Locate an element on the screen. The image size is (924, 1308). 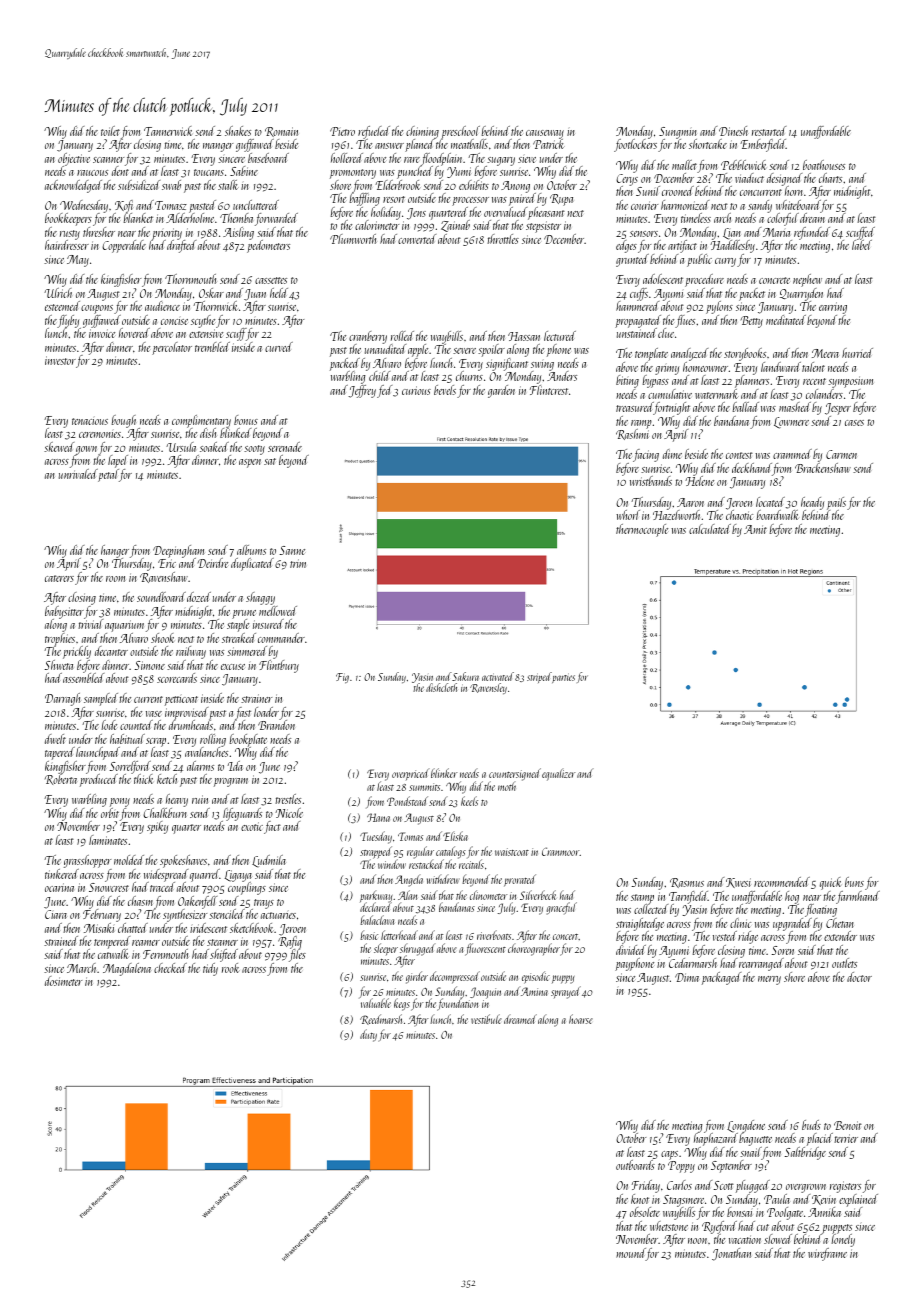
restarted is located at coordinates (769, 131).
